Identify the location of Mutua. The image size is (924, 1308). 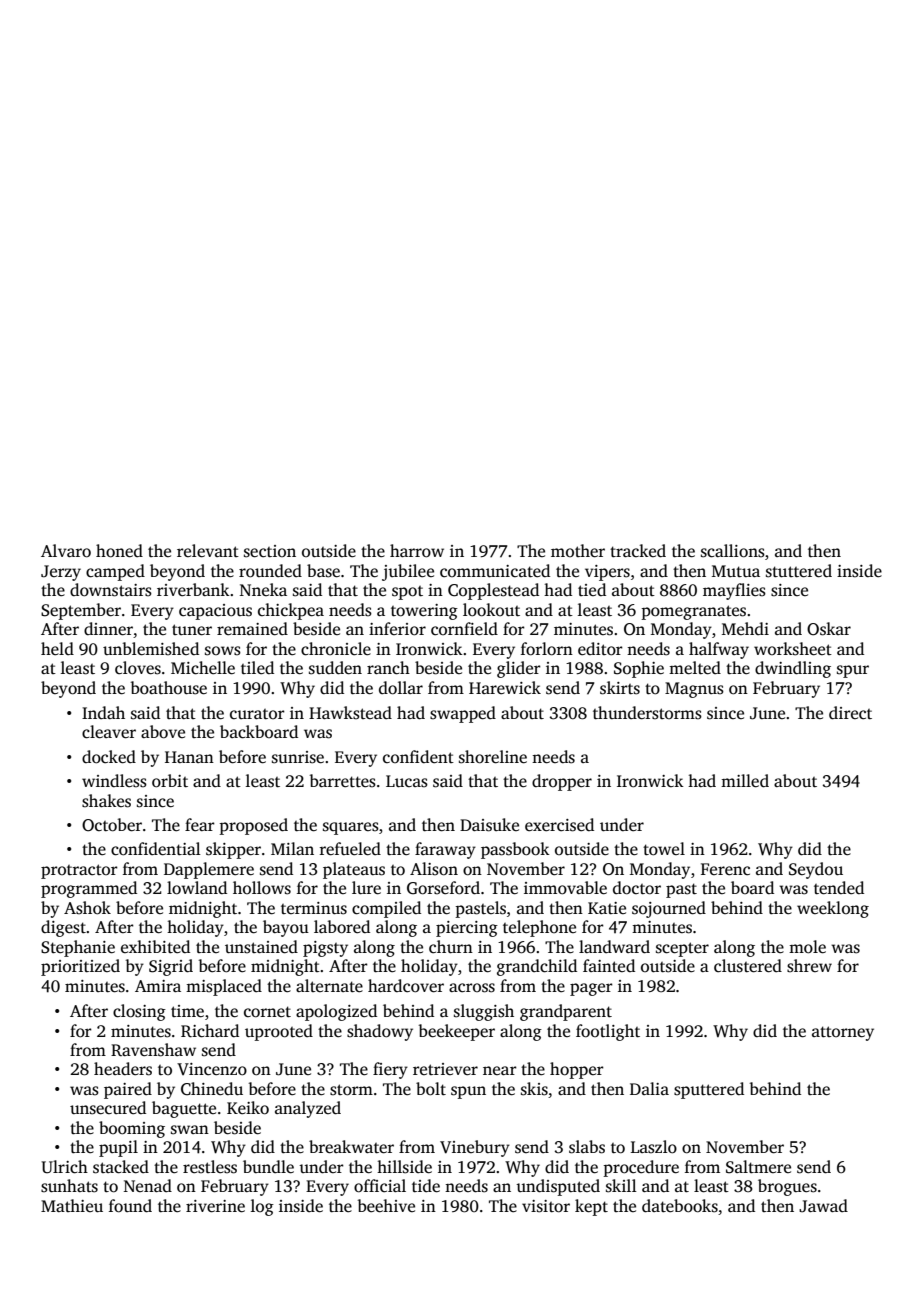
(736, 571).
